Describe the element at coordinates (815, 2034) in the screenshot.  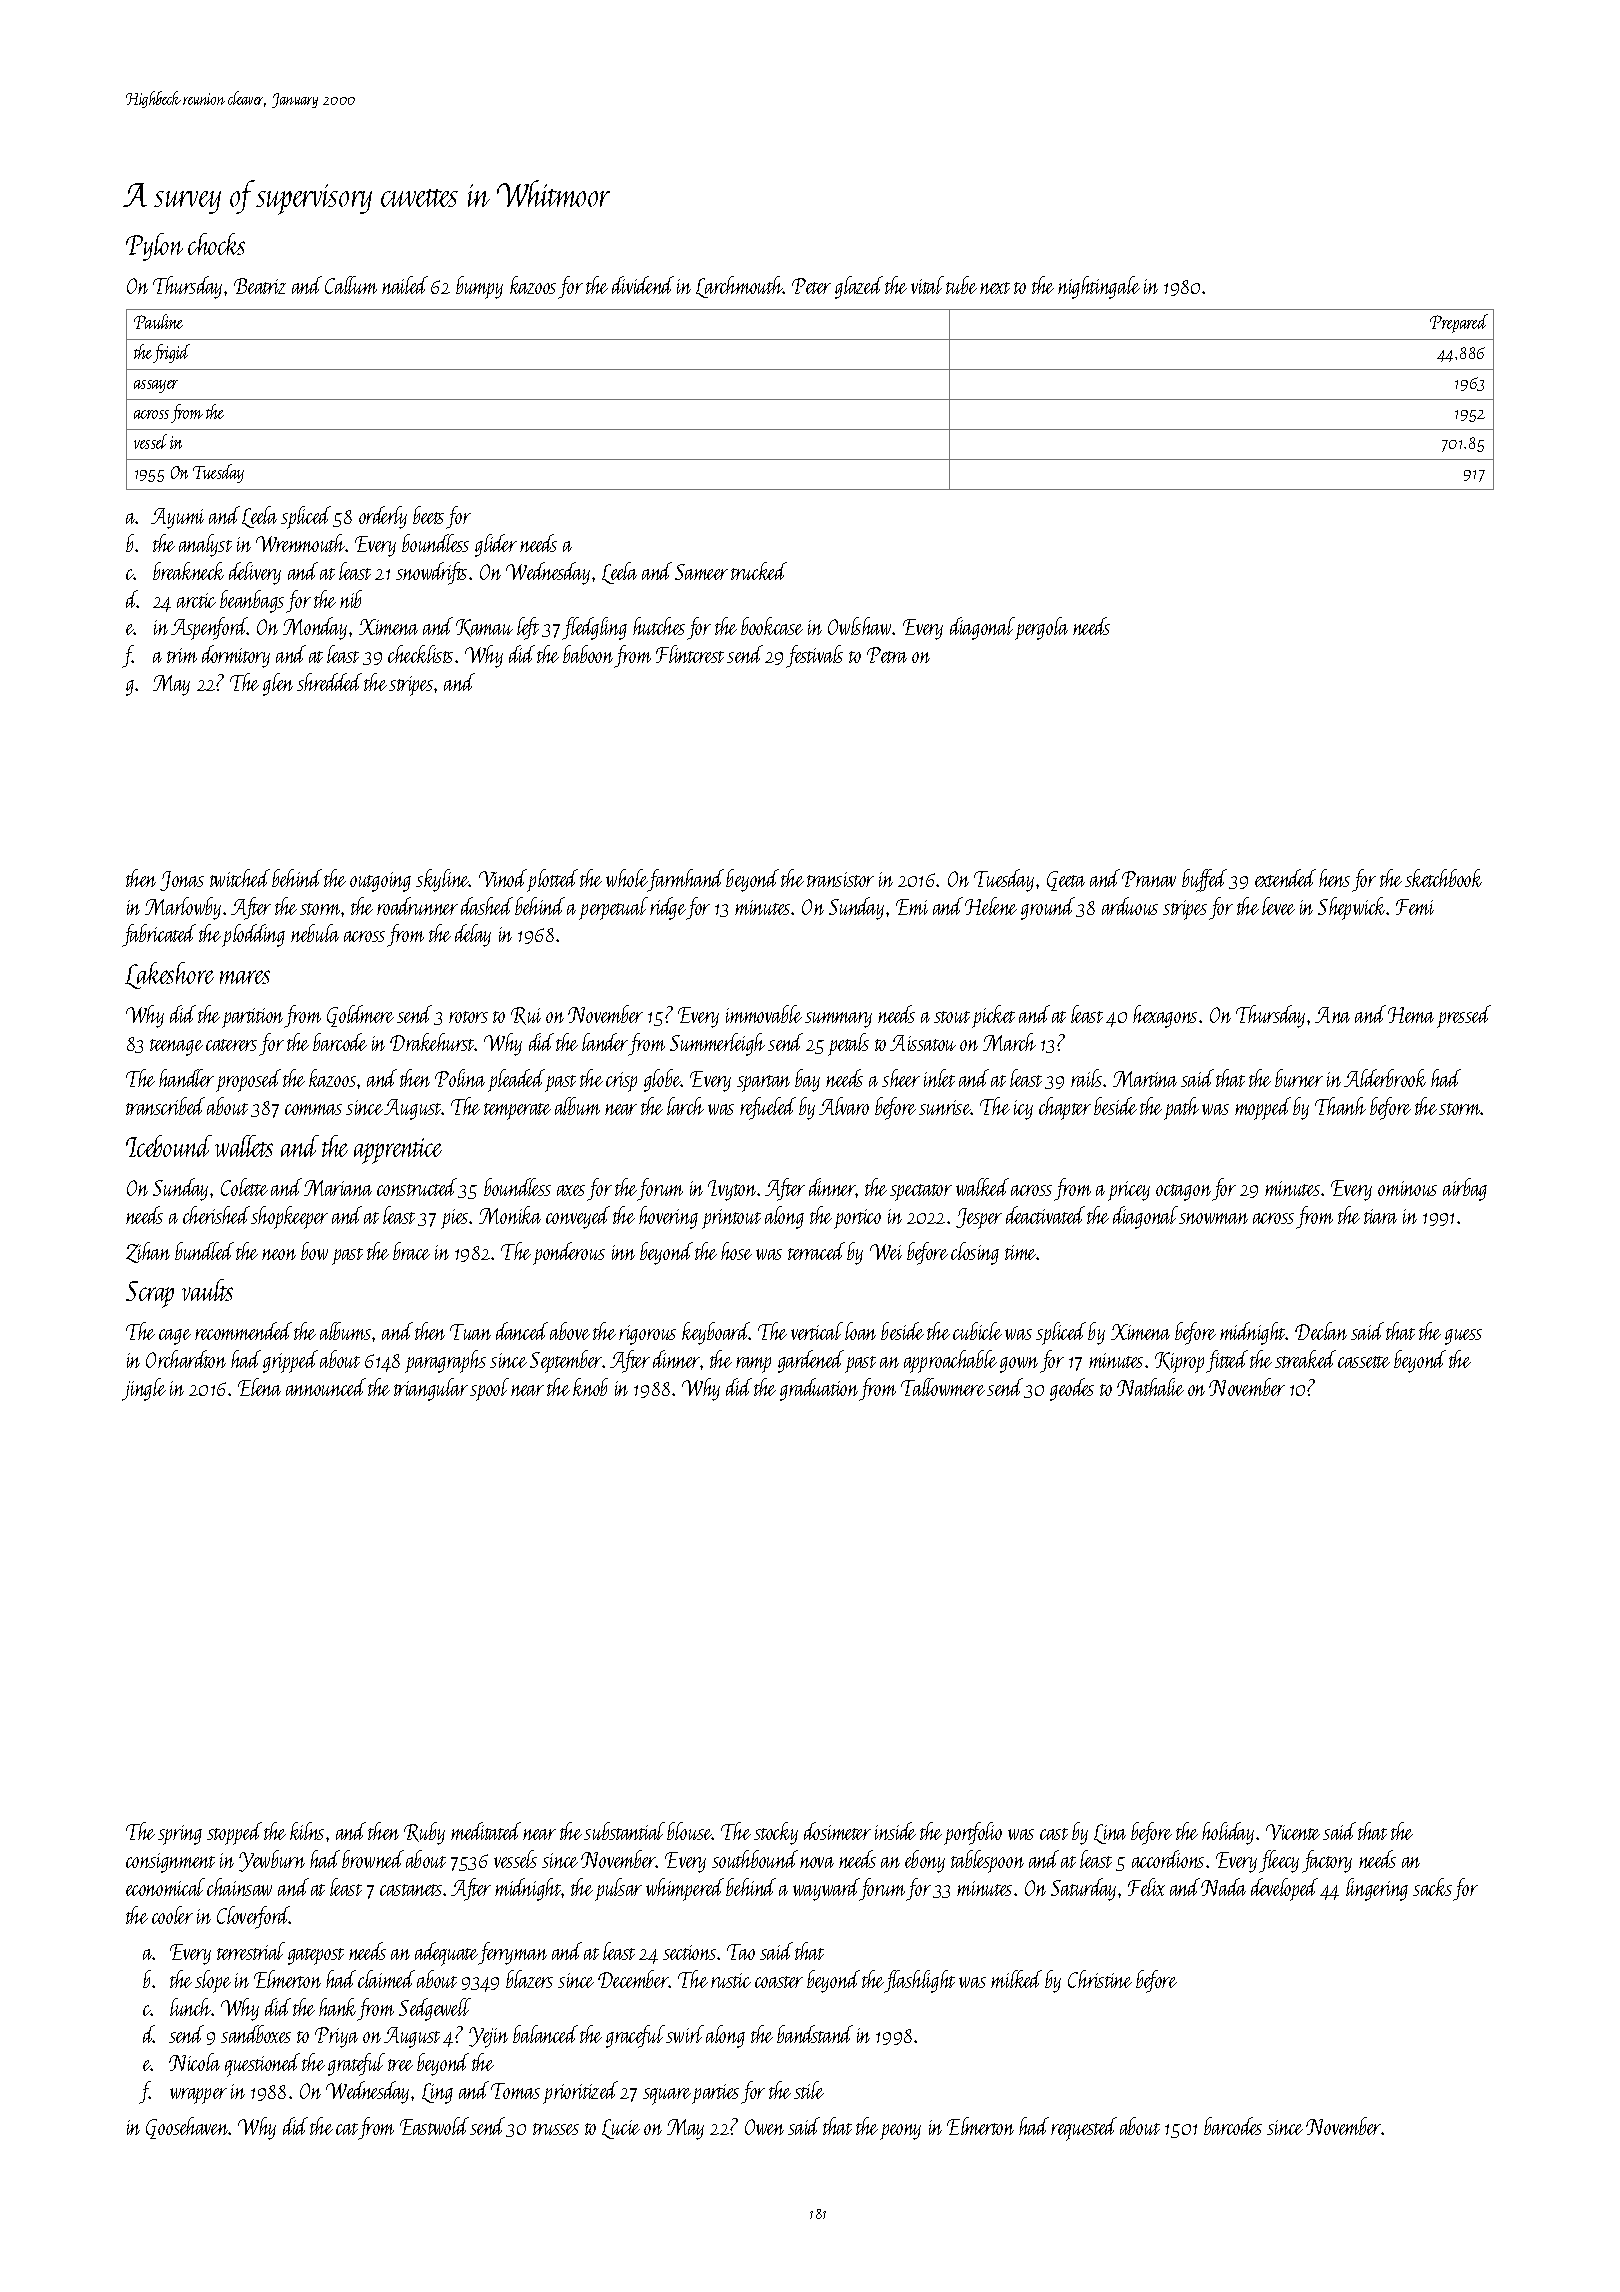
I see `bandstand` at that location.
